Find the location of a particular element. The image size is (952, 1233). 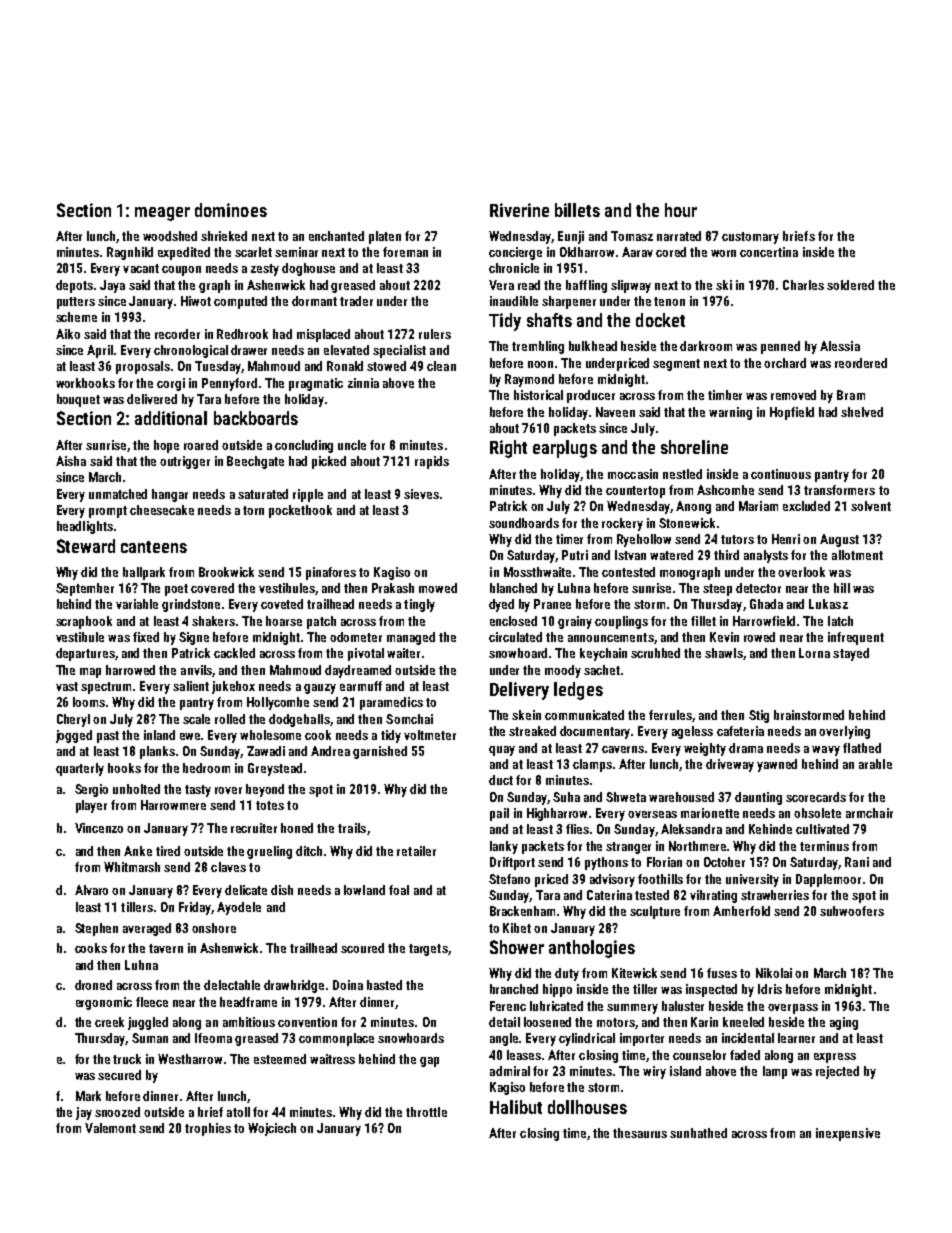

allotment is located at coordinates (857, 555).
